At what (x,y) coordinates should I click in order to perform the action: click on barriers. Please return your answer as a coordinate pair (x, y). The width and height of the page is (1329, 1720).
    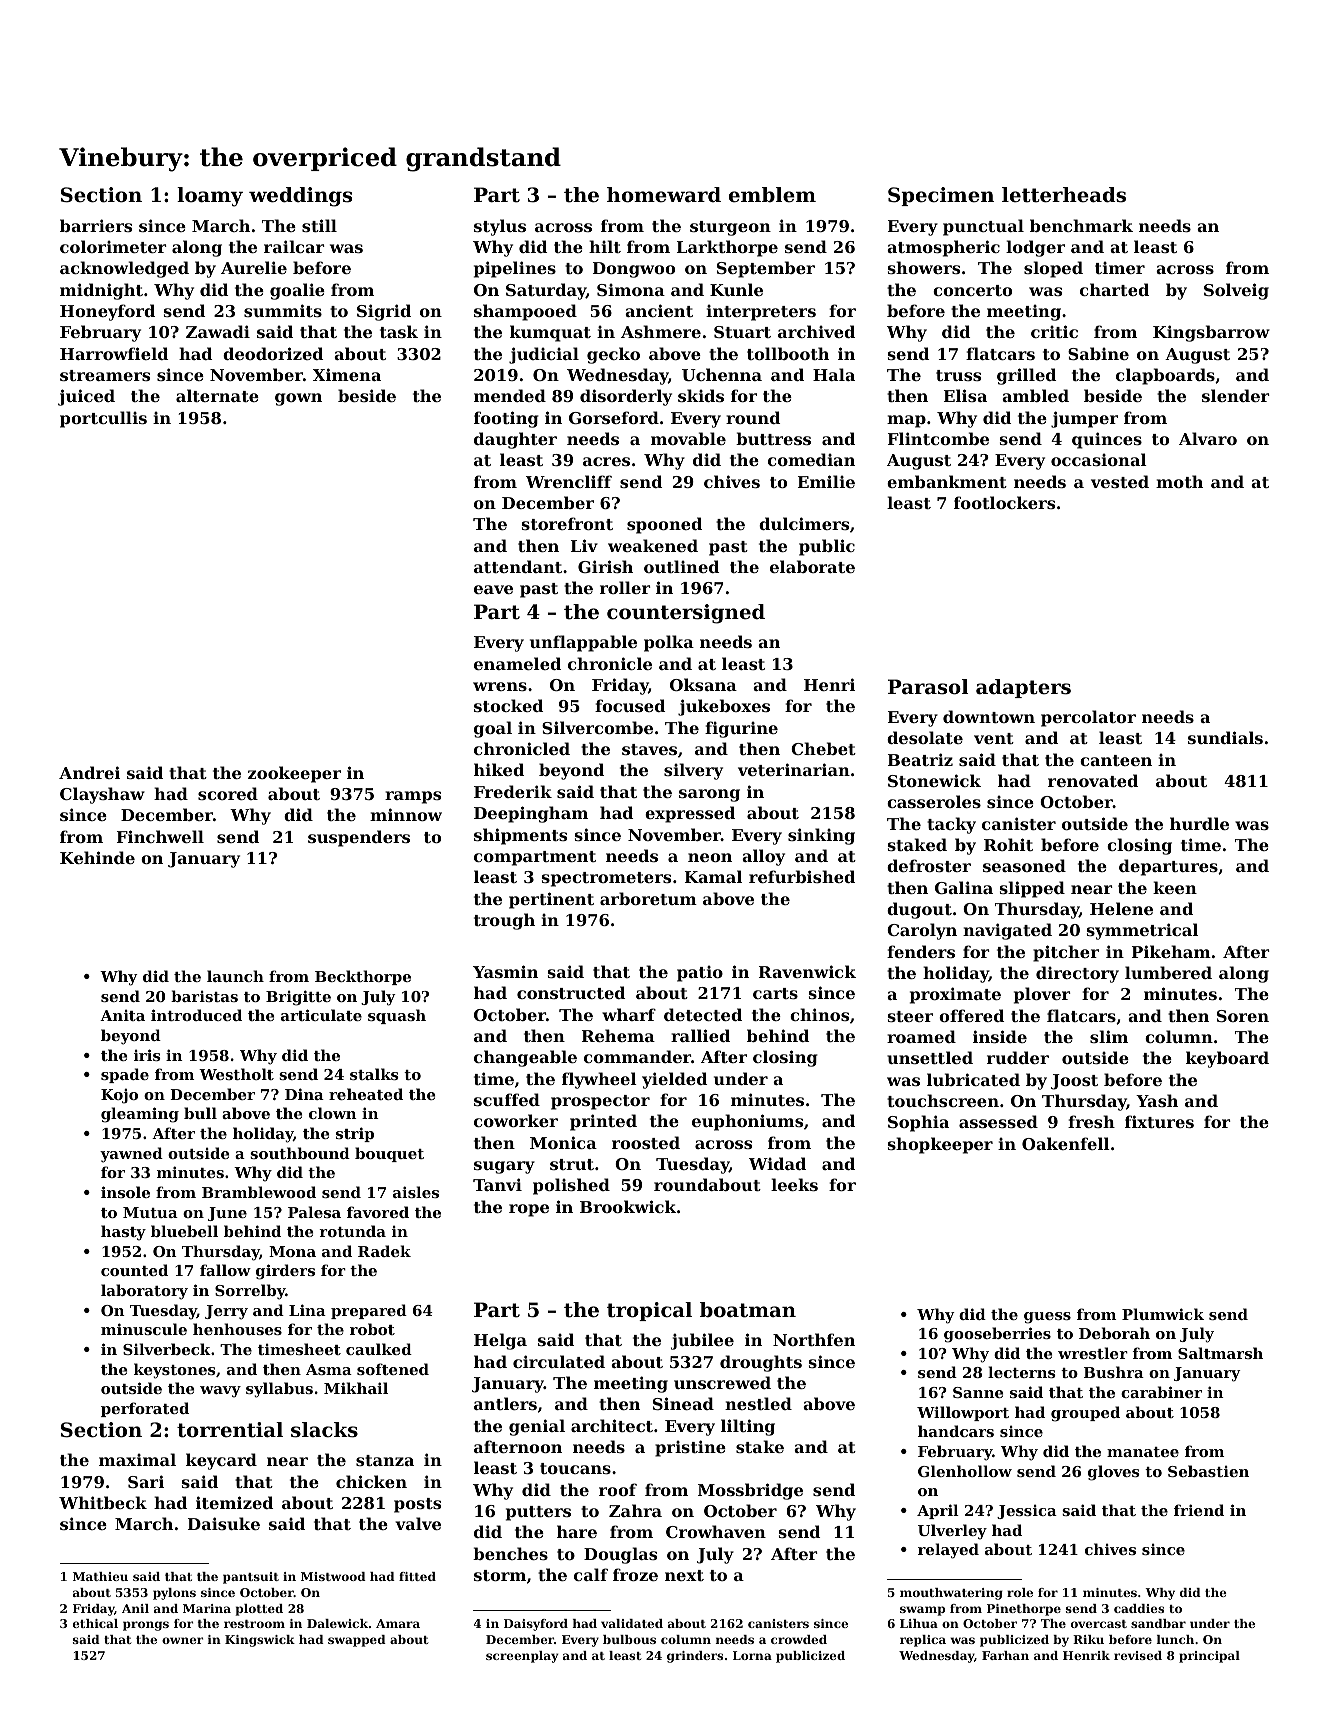
    Looking at the image, I should click on (96, 225).
